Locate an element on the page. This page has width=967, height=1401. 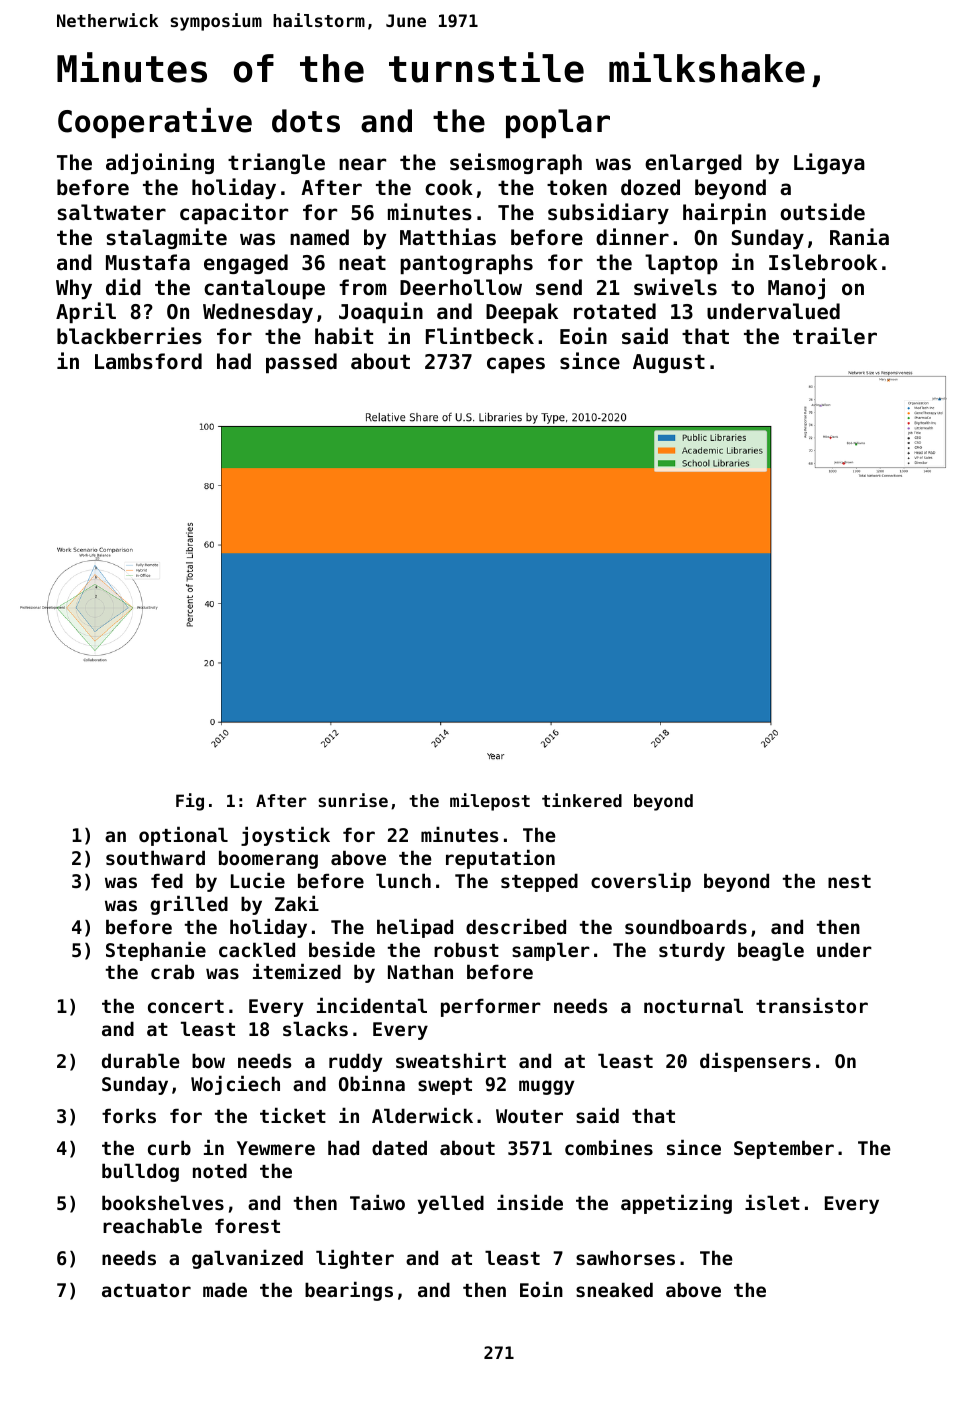
saltwater is located at coordinates (112, 212).
